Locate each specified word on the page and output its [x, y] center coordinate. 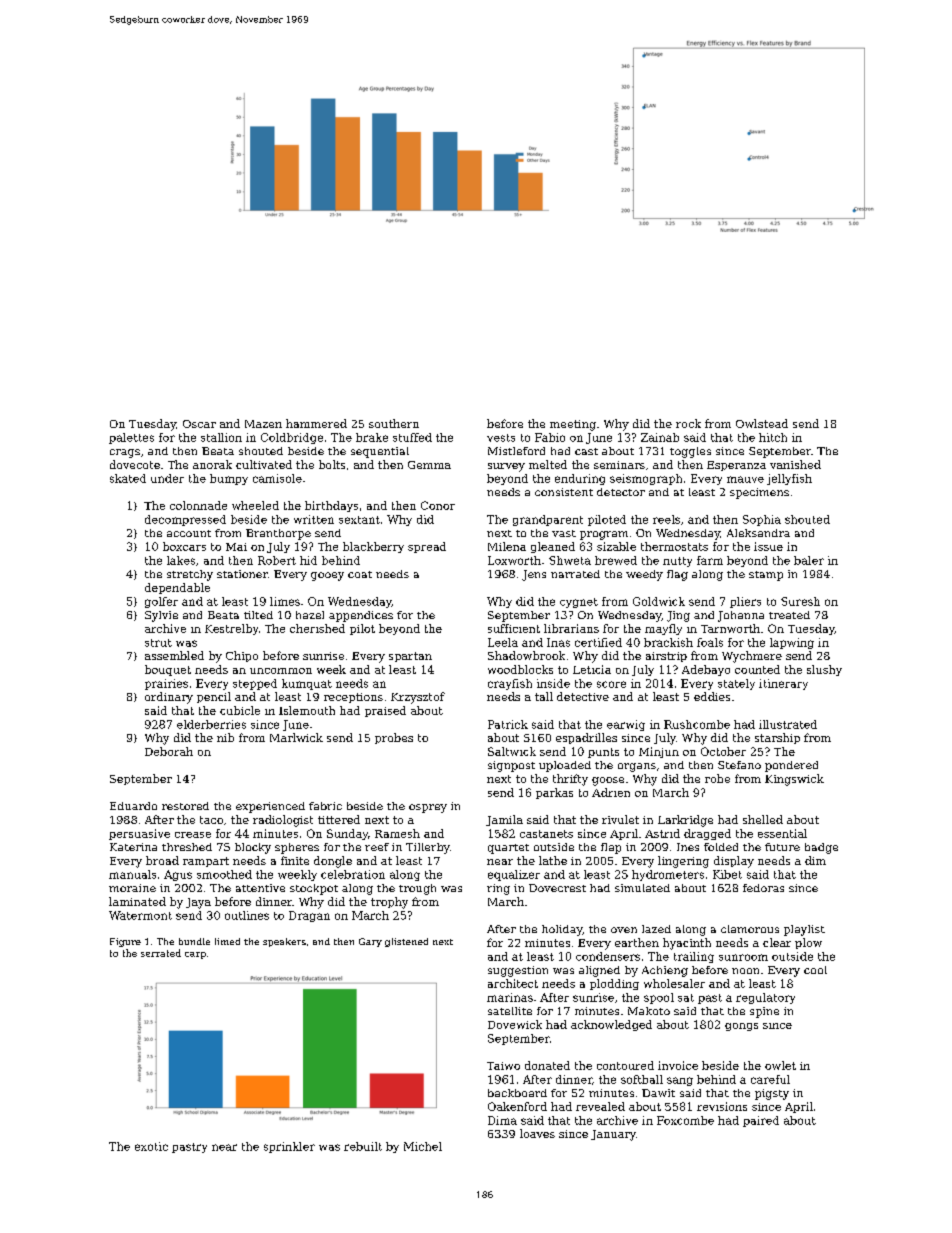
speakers [284, 942]
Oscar [199, 424]
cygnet [579, 603]
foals [710, 642]
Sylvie [161, 616]
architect [513, 983]
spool [659, 998]
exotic [151, 1146]
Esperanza [736, 466]
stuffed [412, 437]
